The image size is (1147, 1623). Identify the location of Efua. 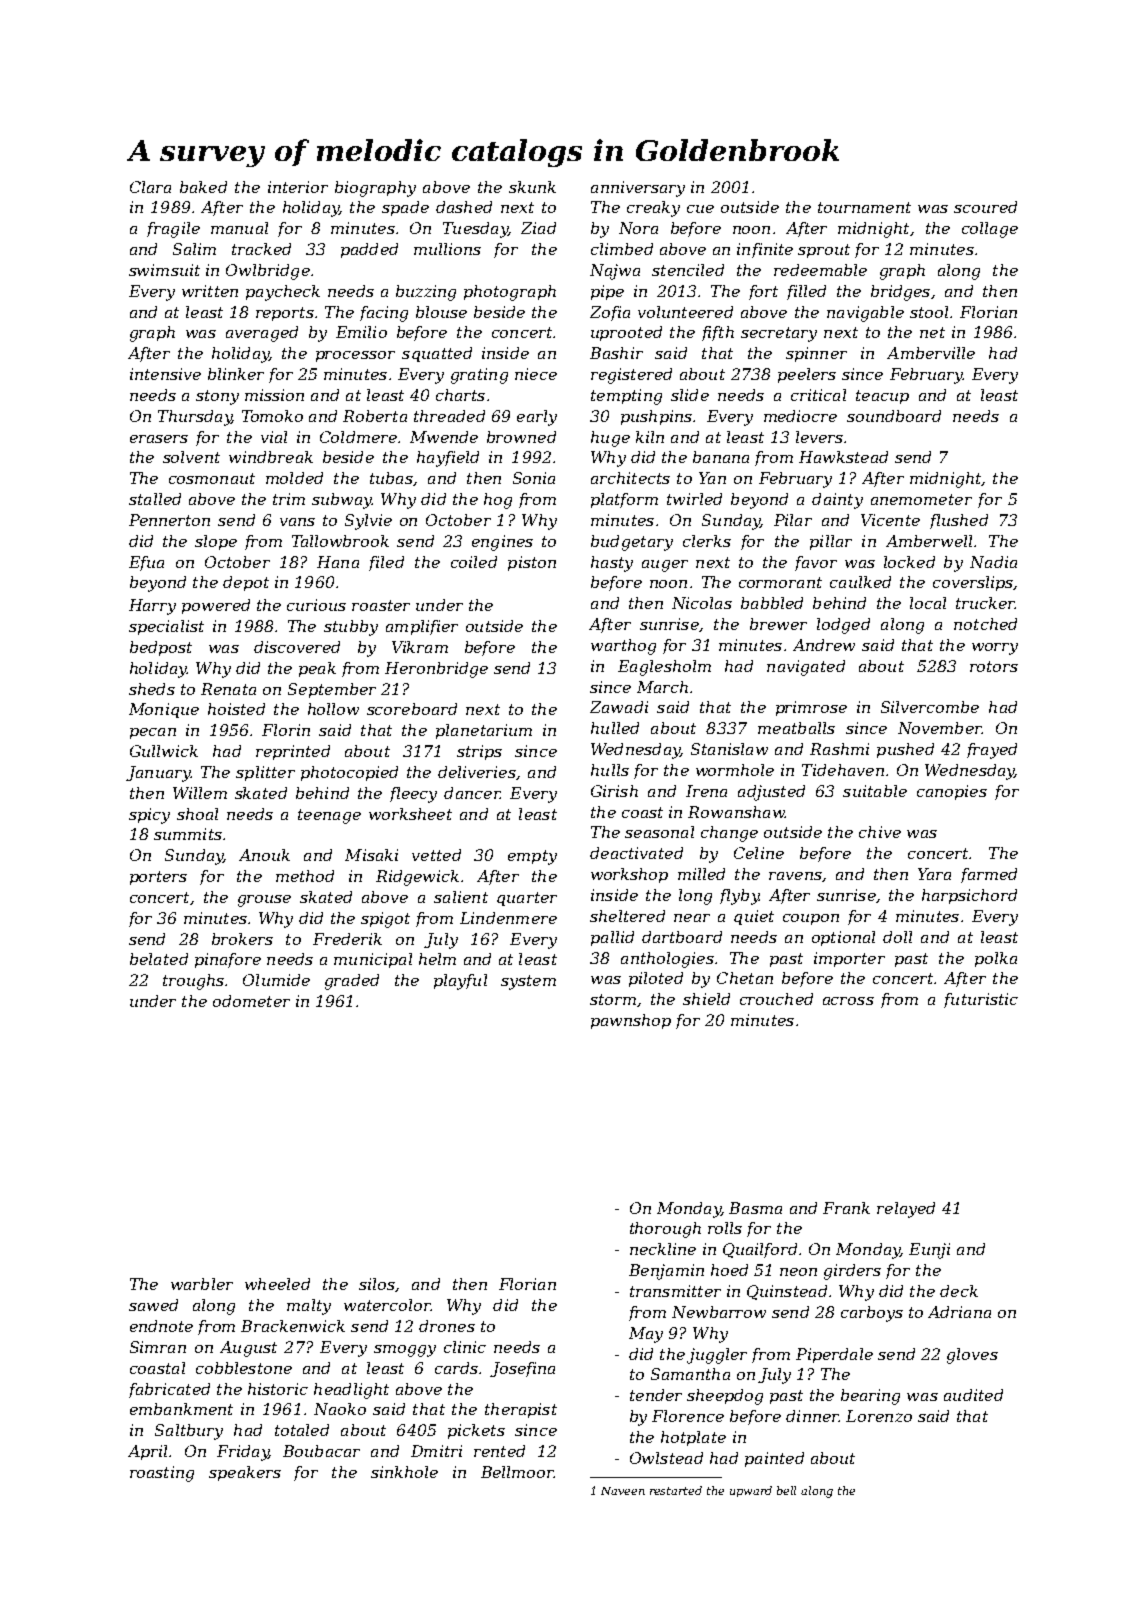
(146, 563).
